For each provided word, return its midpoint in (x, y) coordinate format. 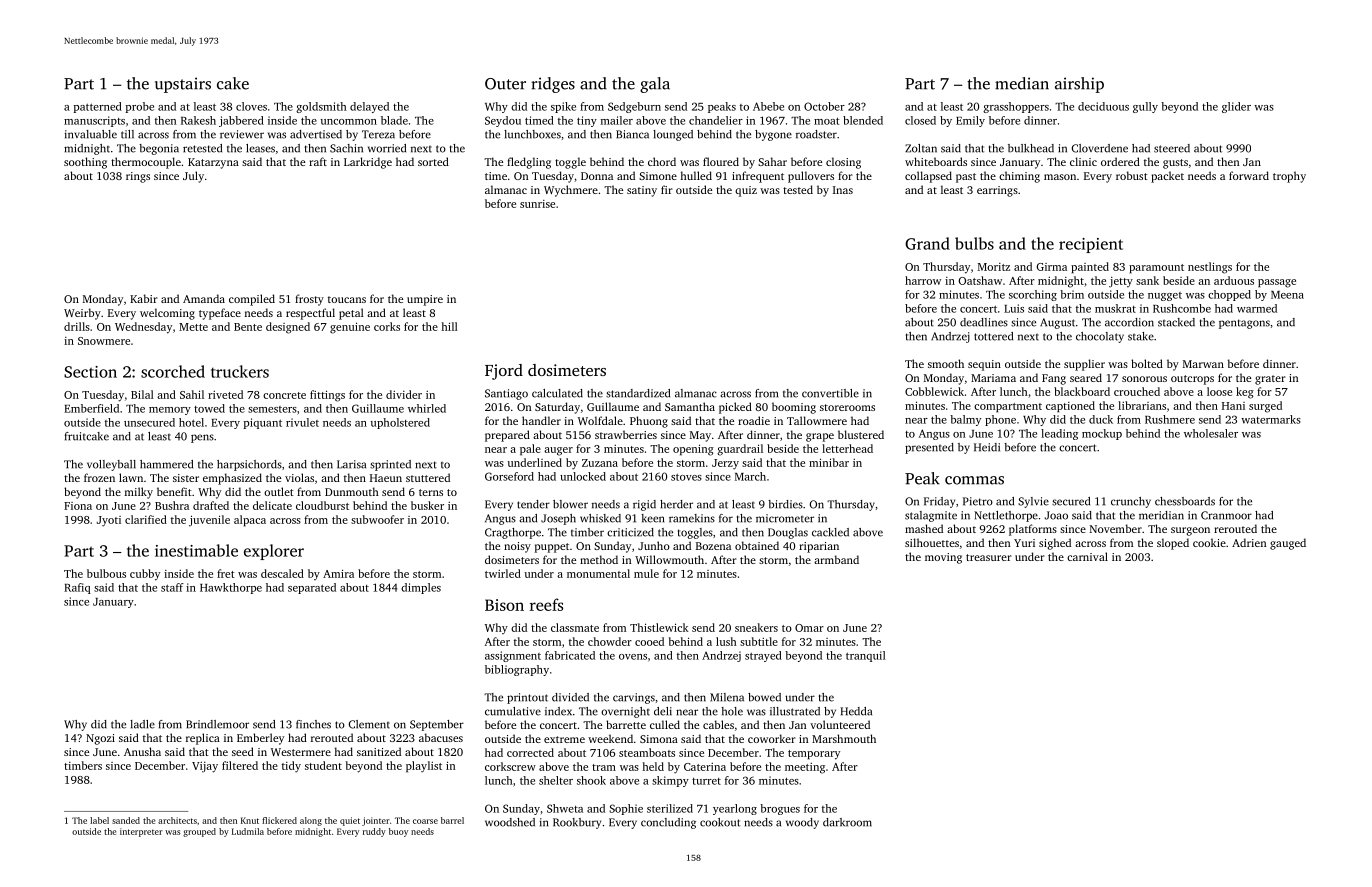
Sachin (346, 148)
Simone (658, 176)
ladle (142, 724)
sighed (1055, 544)
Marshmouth (844, 738)
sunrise (537, 204)
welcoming (167, 314)
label (99, 820)
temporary (814, 755)
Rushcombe (1182, 308)
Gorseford (509, 476)
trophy (1289, 177)
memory (170, 411)
